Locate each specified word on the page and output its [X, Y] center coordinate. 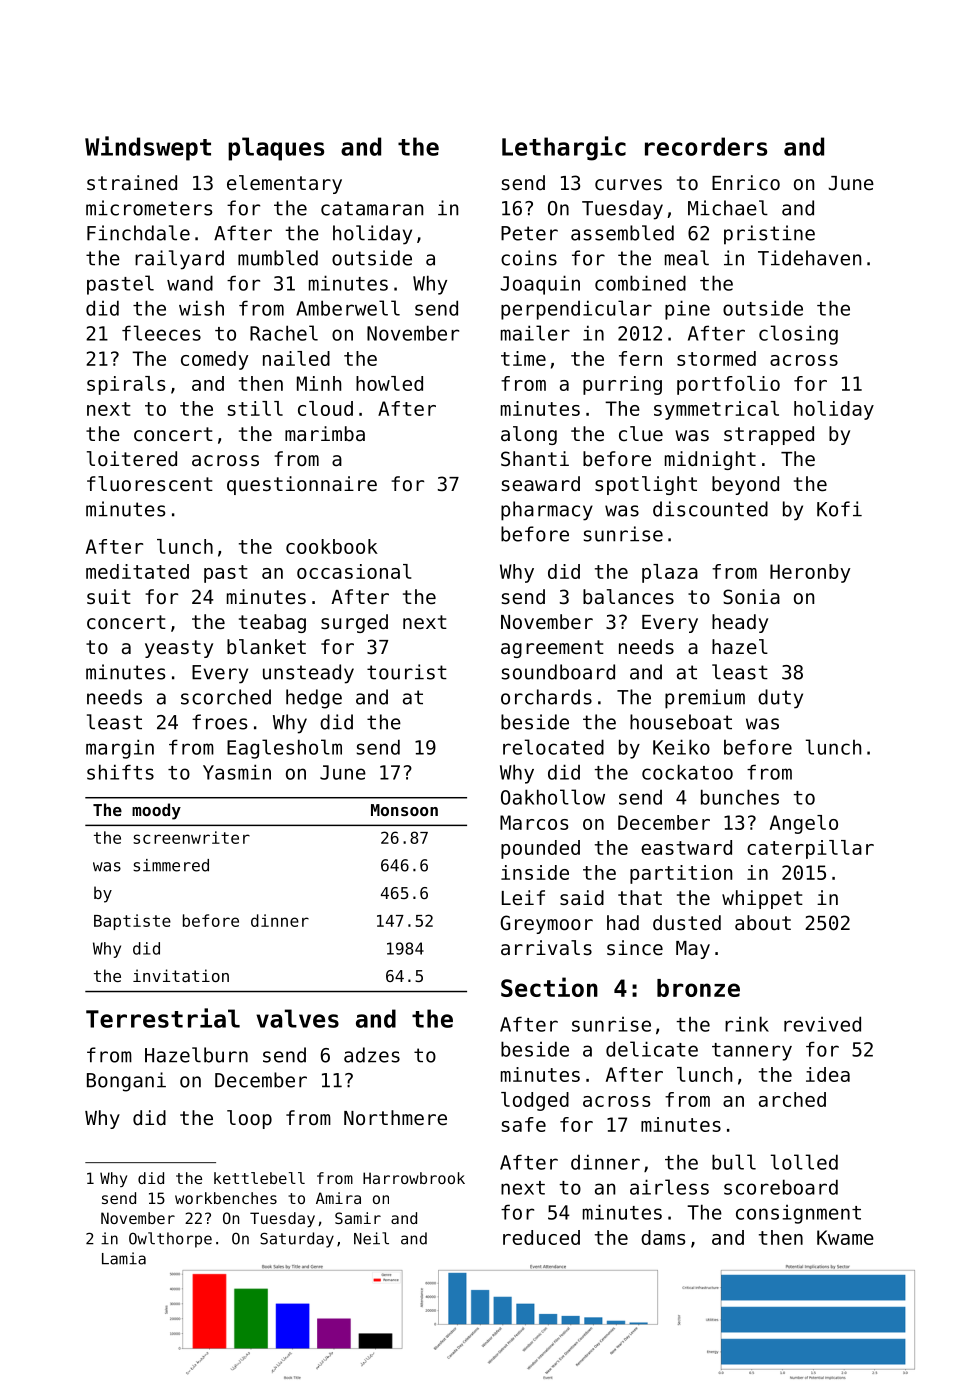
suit [109, 596]
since [635, 948]
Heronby [810, 573]
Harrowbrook [414, 1178]
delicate [652, 1049]
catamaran [372, 208]
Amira [338, 1198]
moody [156, 811]
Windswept [148, 148]
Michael [728, 208]
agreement [552, 649]
